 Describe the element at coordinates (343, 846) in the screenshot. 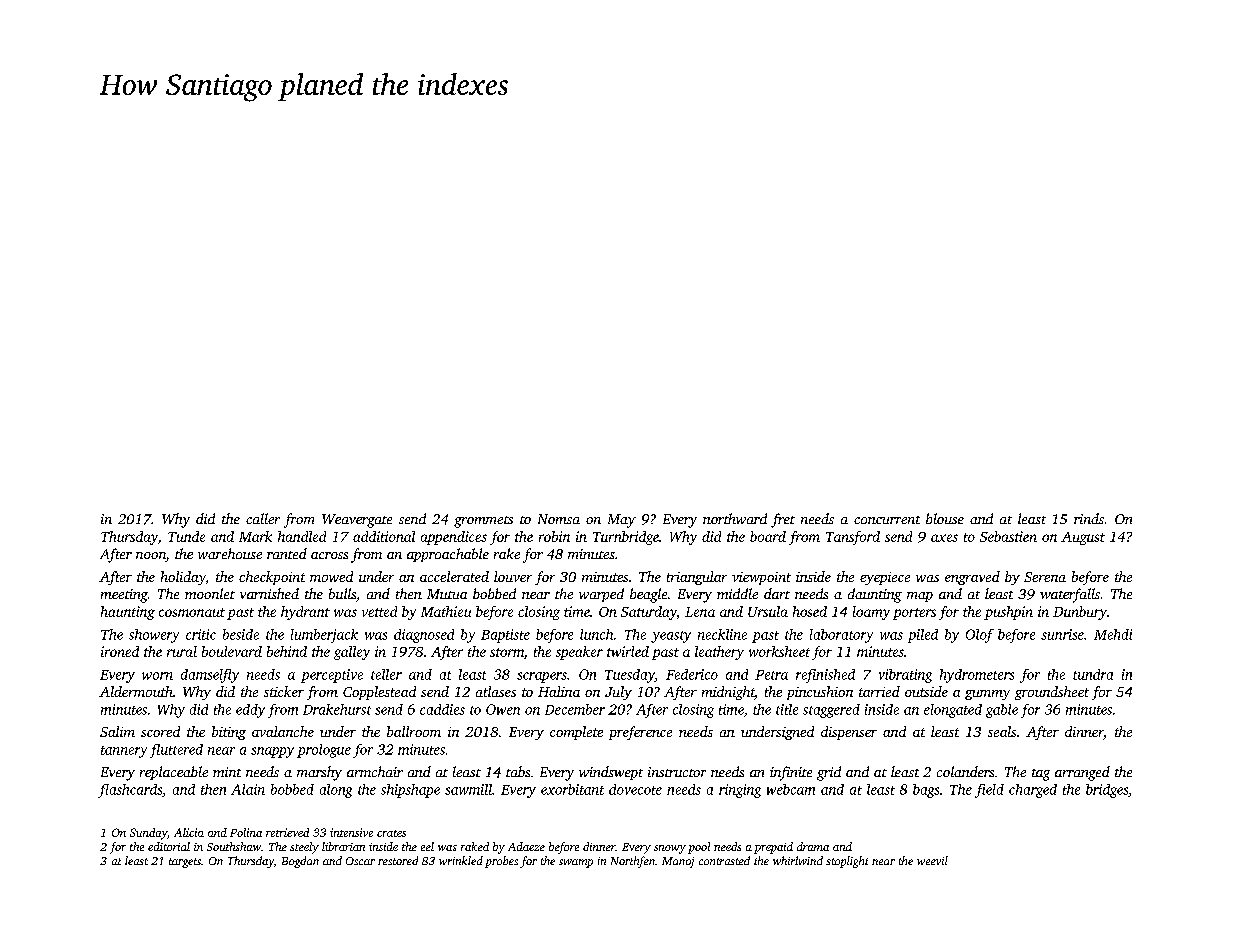

I see `librarian` at that location.
